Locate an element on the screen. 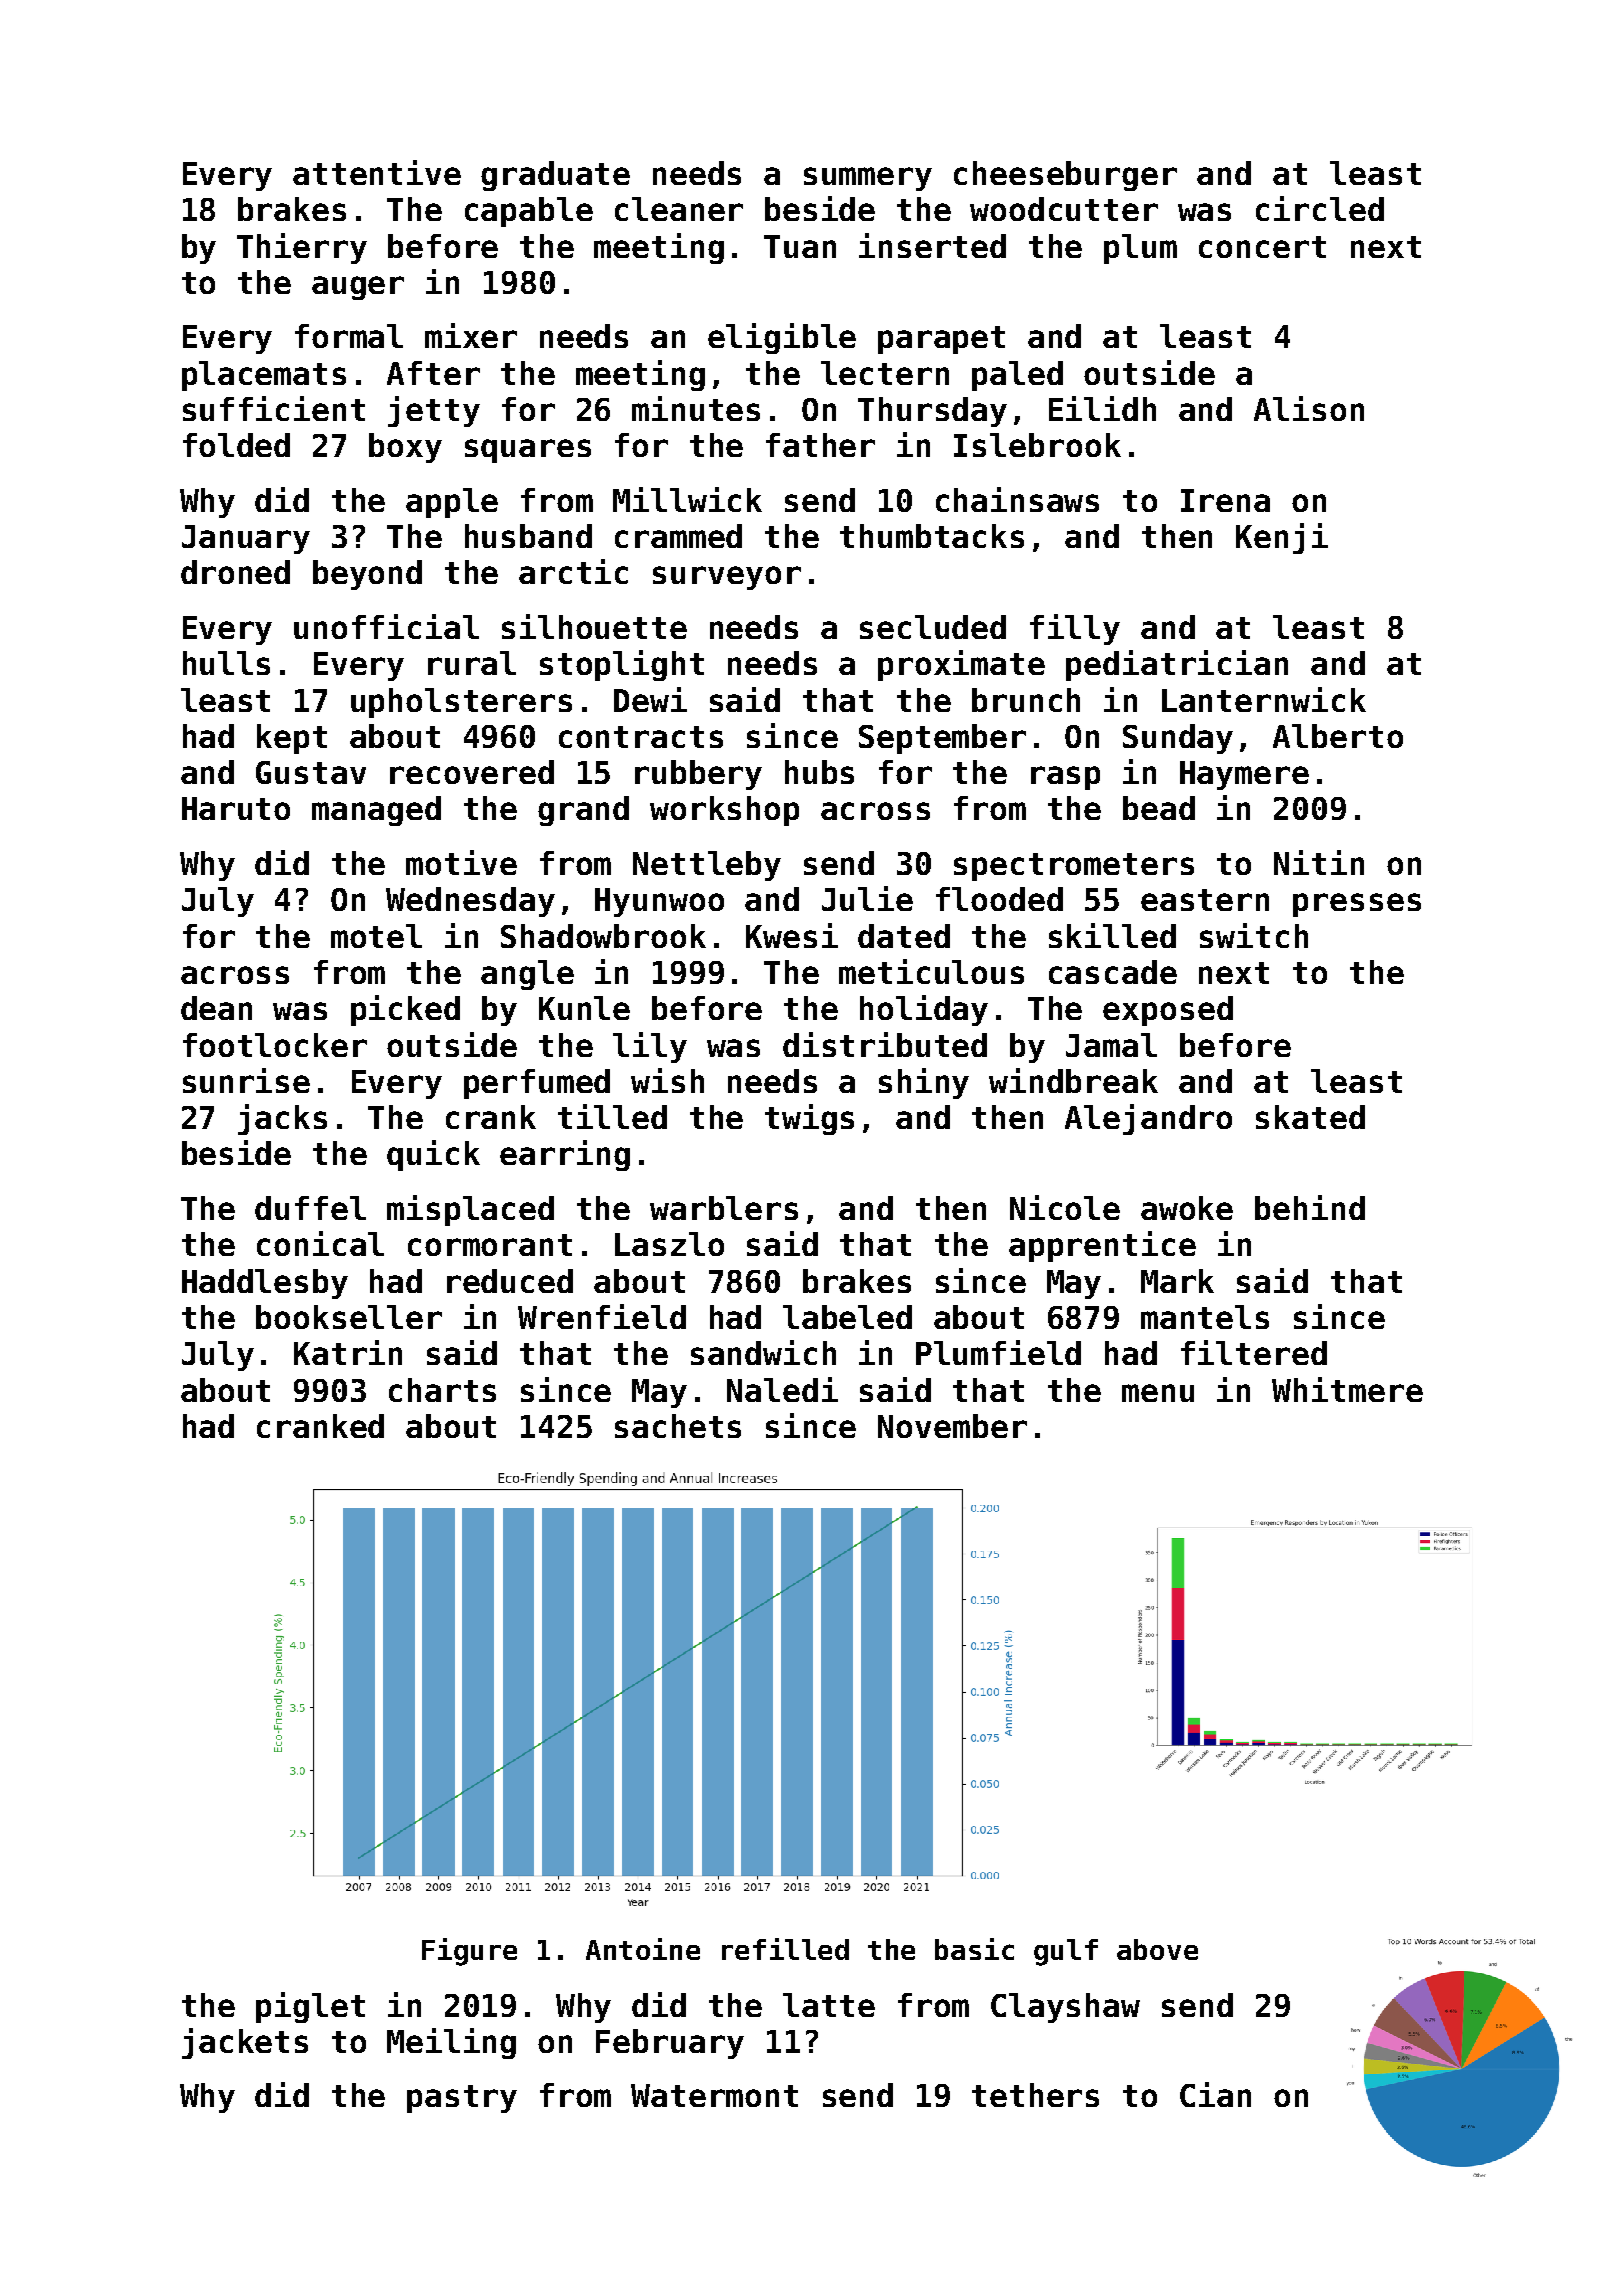  Wrenfield is located at coordinates (602, 1316).
